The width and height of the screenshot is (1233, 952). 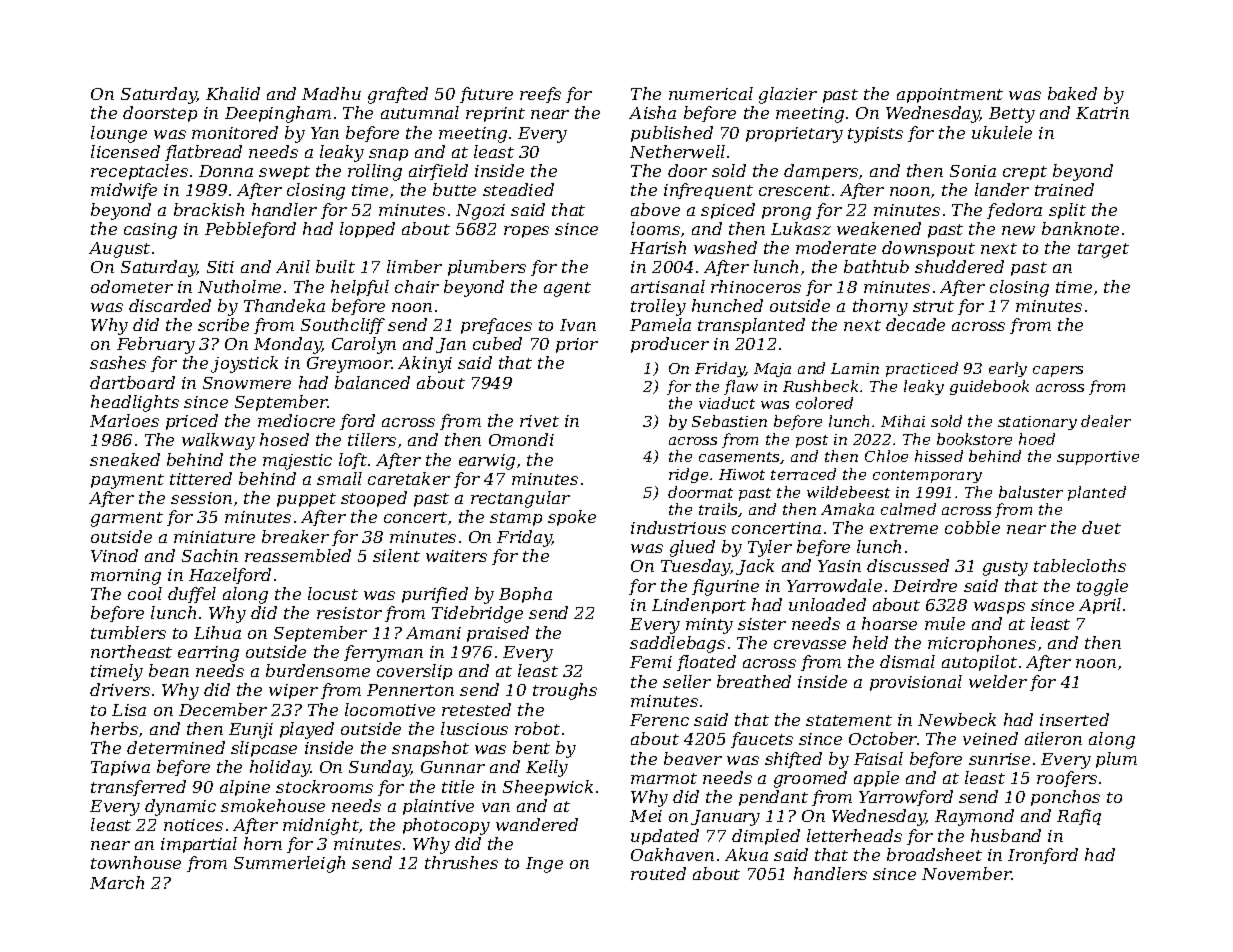 What do you see at coordinates (567, 289) in the screenshot?
I see `agent` at bounding box center [567, 289].
